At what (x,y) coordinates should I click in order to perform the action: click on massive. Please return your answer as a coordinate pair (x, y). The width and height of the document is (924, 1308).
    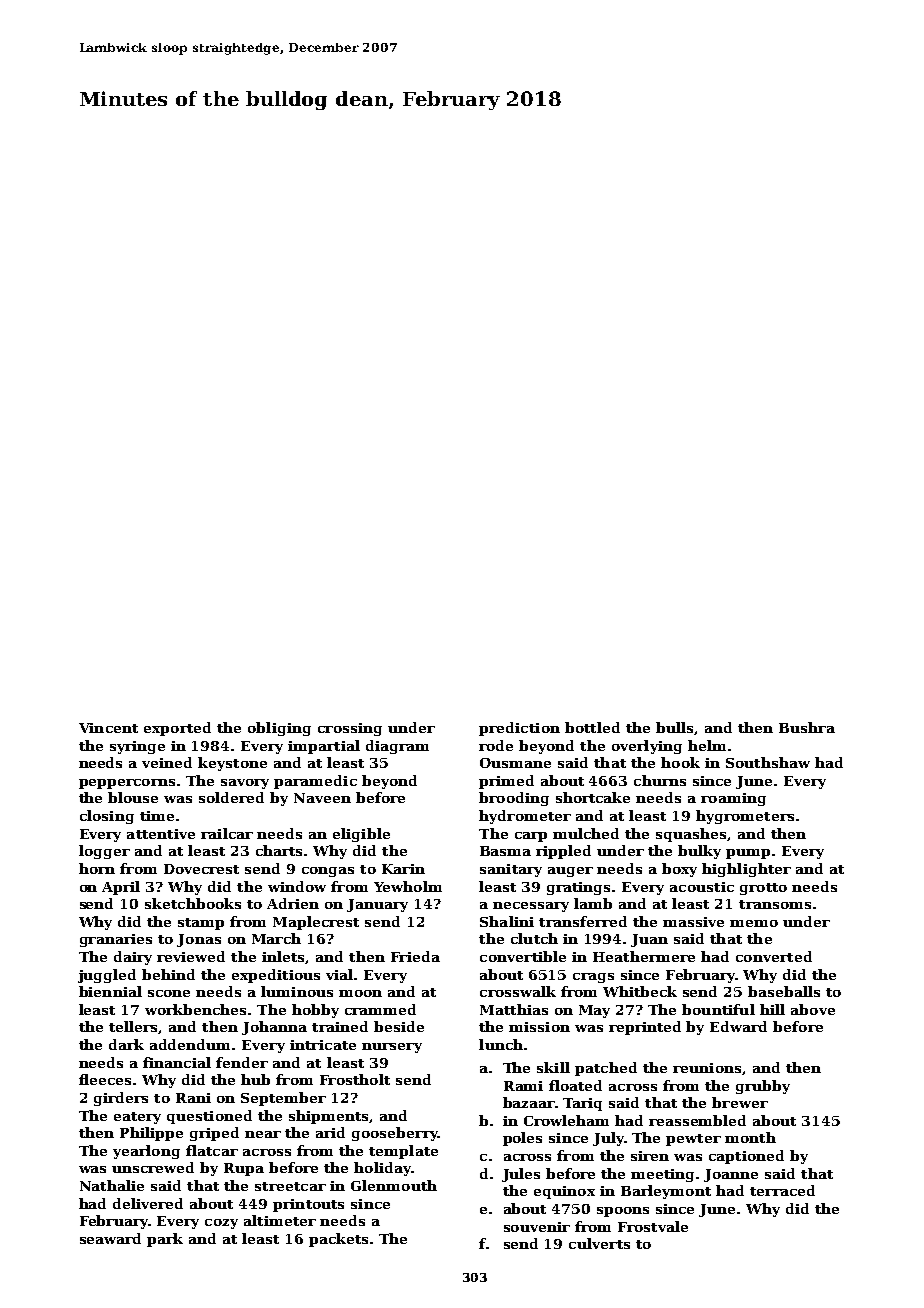
    Looking at the image, I should click on (693, 922).
